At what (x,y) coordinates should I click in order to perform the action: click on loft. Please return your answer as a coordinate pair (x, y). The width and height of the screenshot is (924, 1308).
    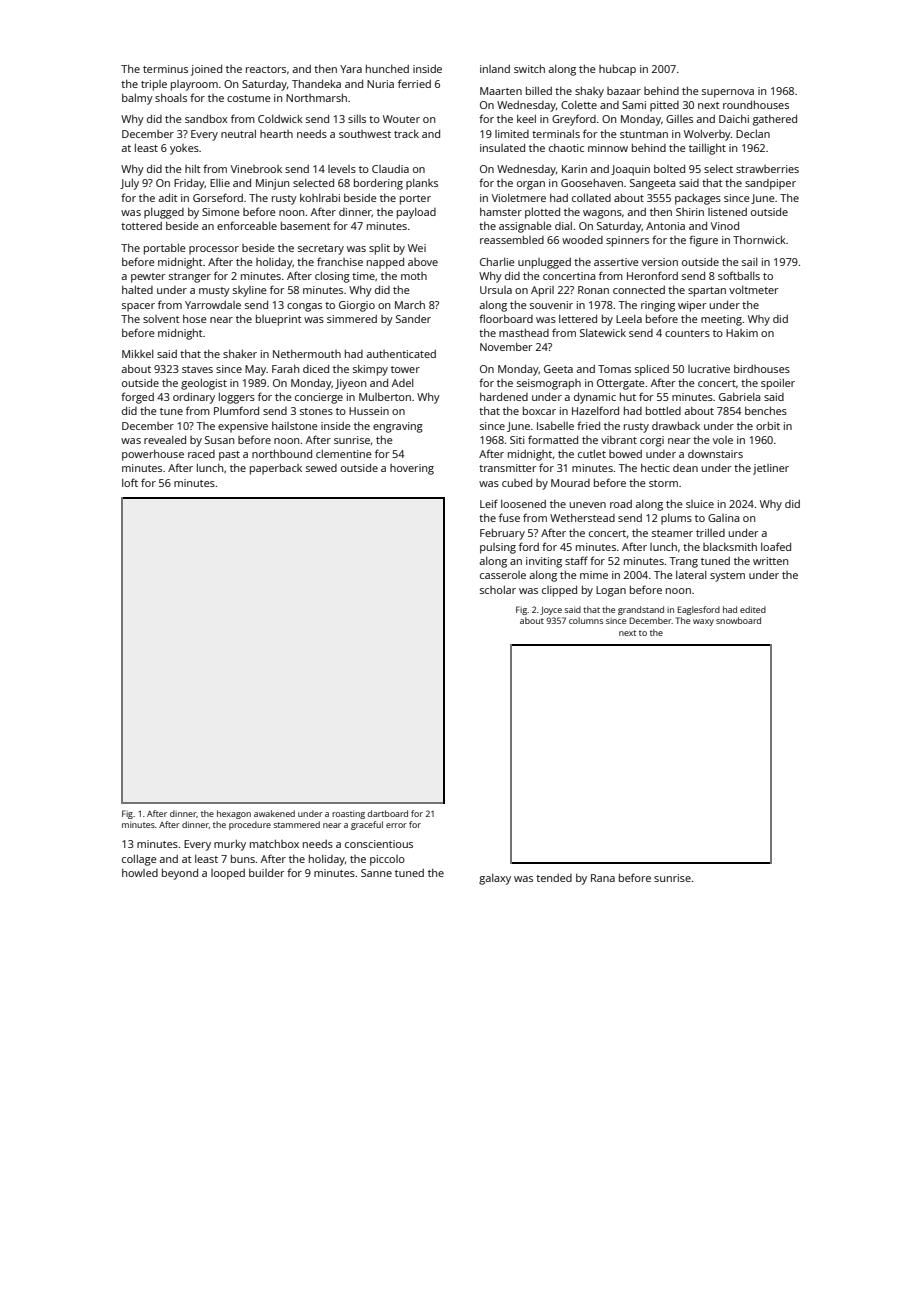
    Looking at the image, I should click on (130, 482).
